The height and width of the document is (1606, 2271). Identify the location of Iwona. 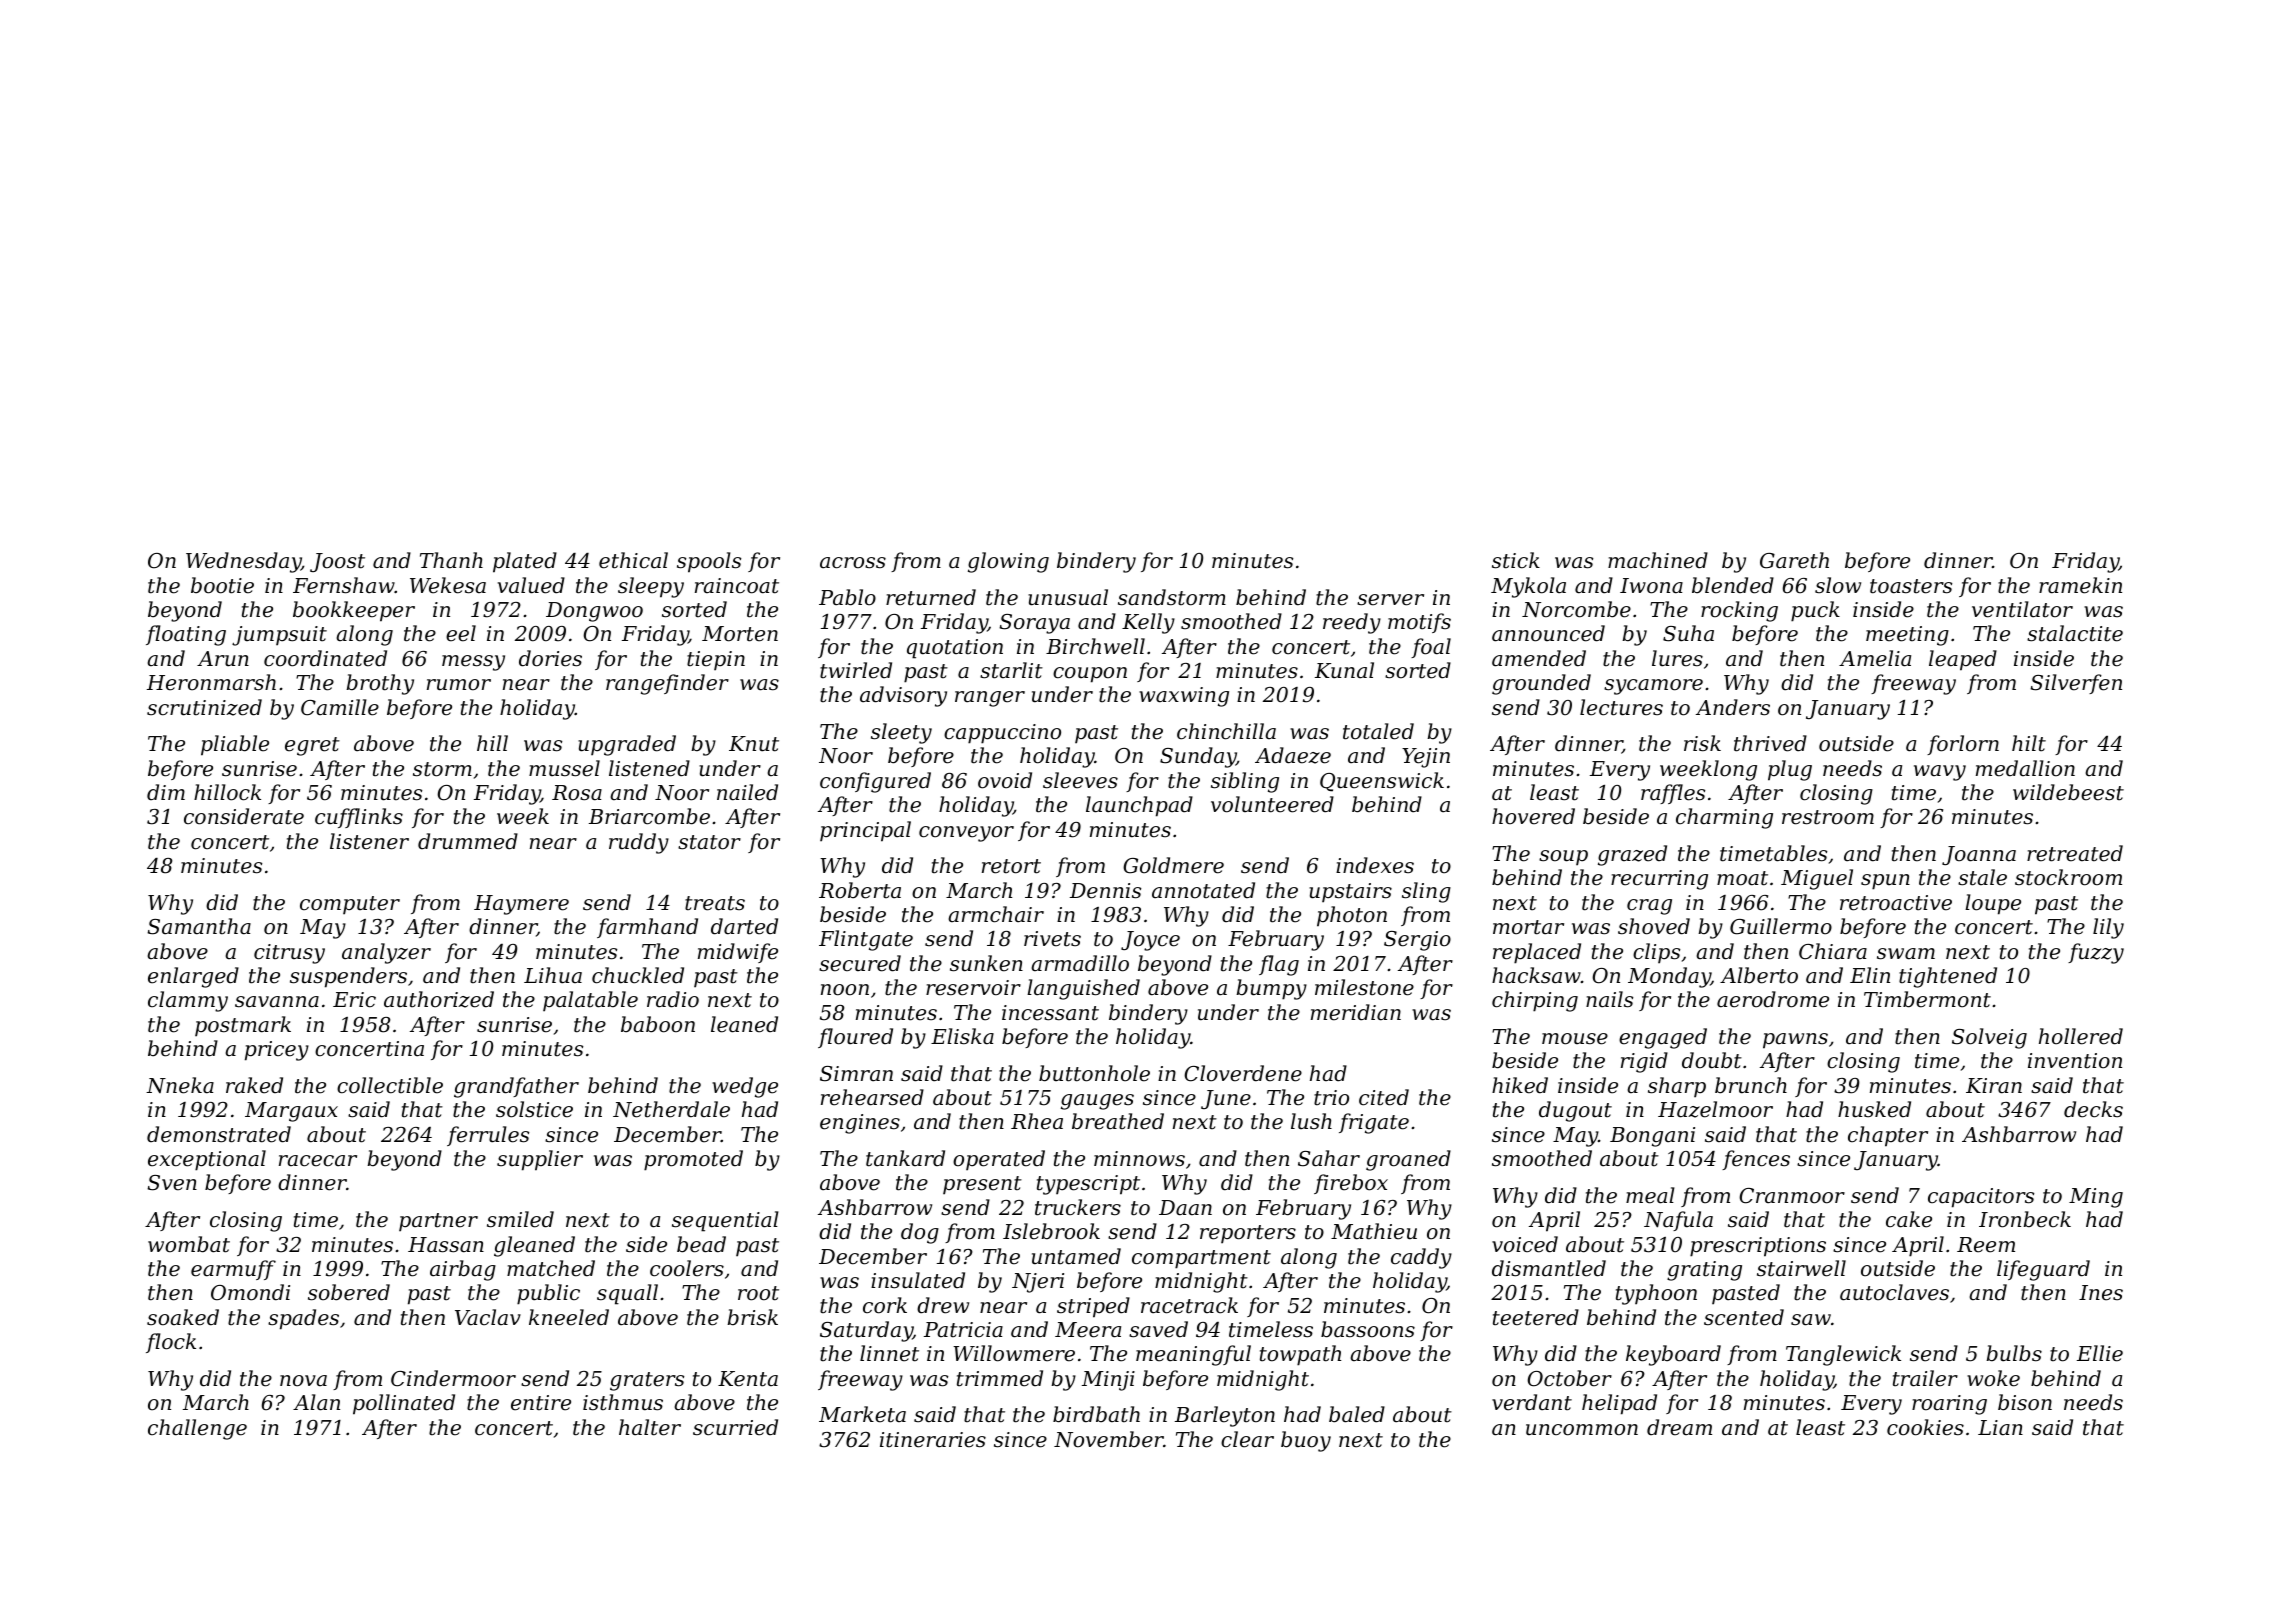
(1651, 586).
